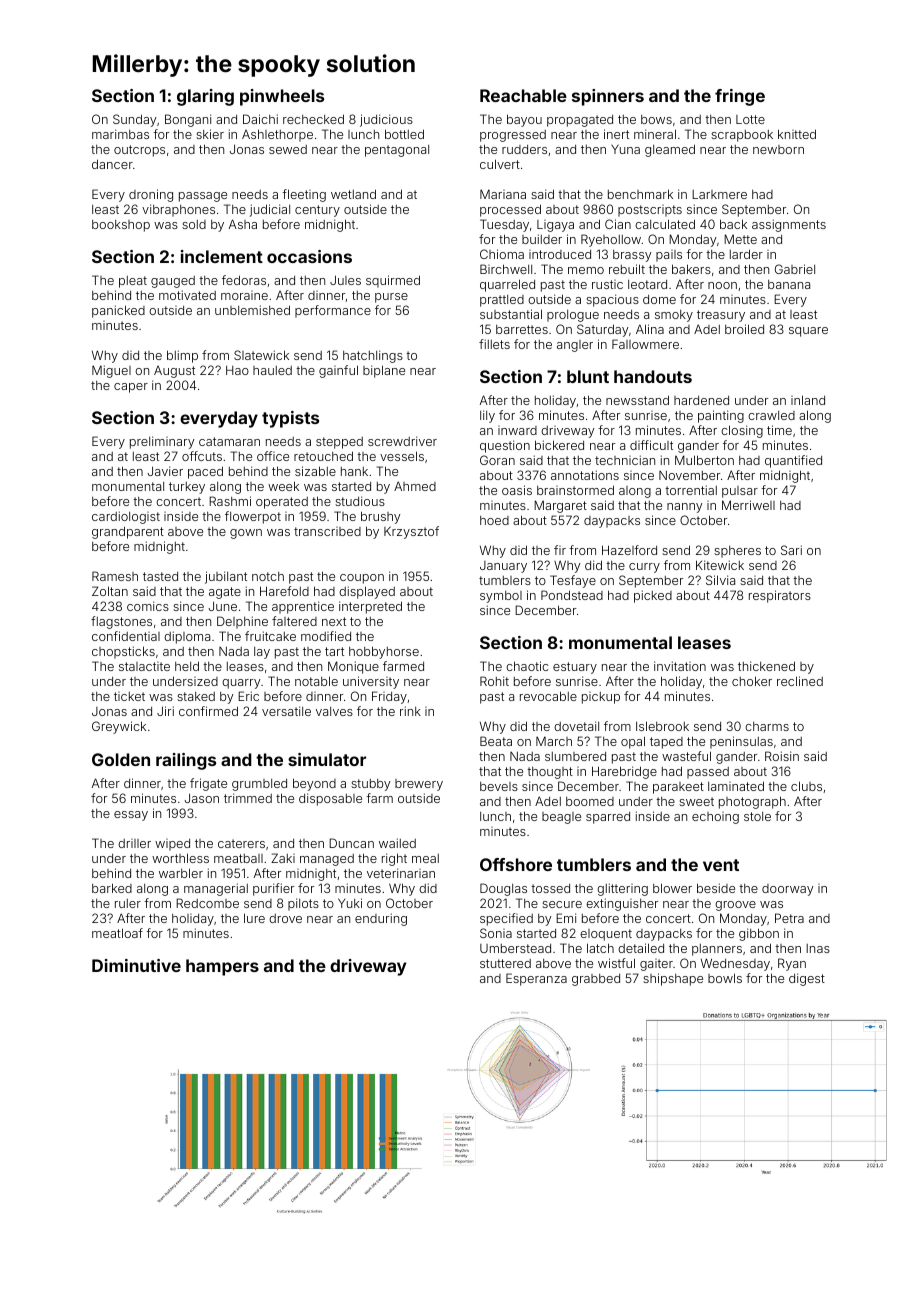 This screenshot has height=1308, width=924. I want to click on quarry, so click(241, 684).
